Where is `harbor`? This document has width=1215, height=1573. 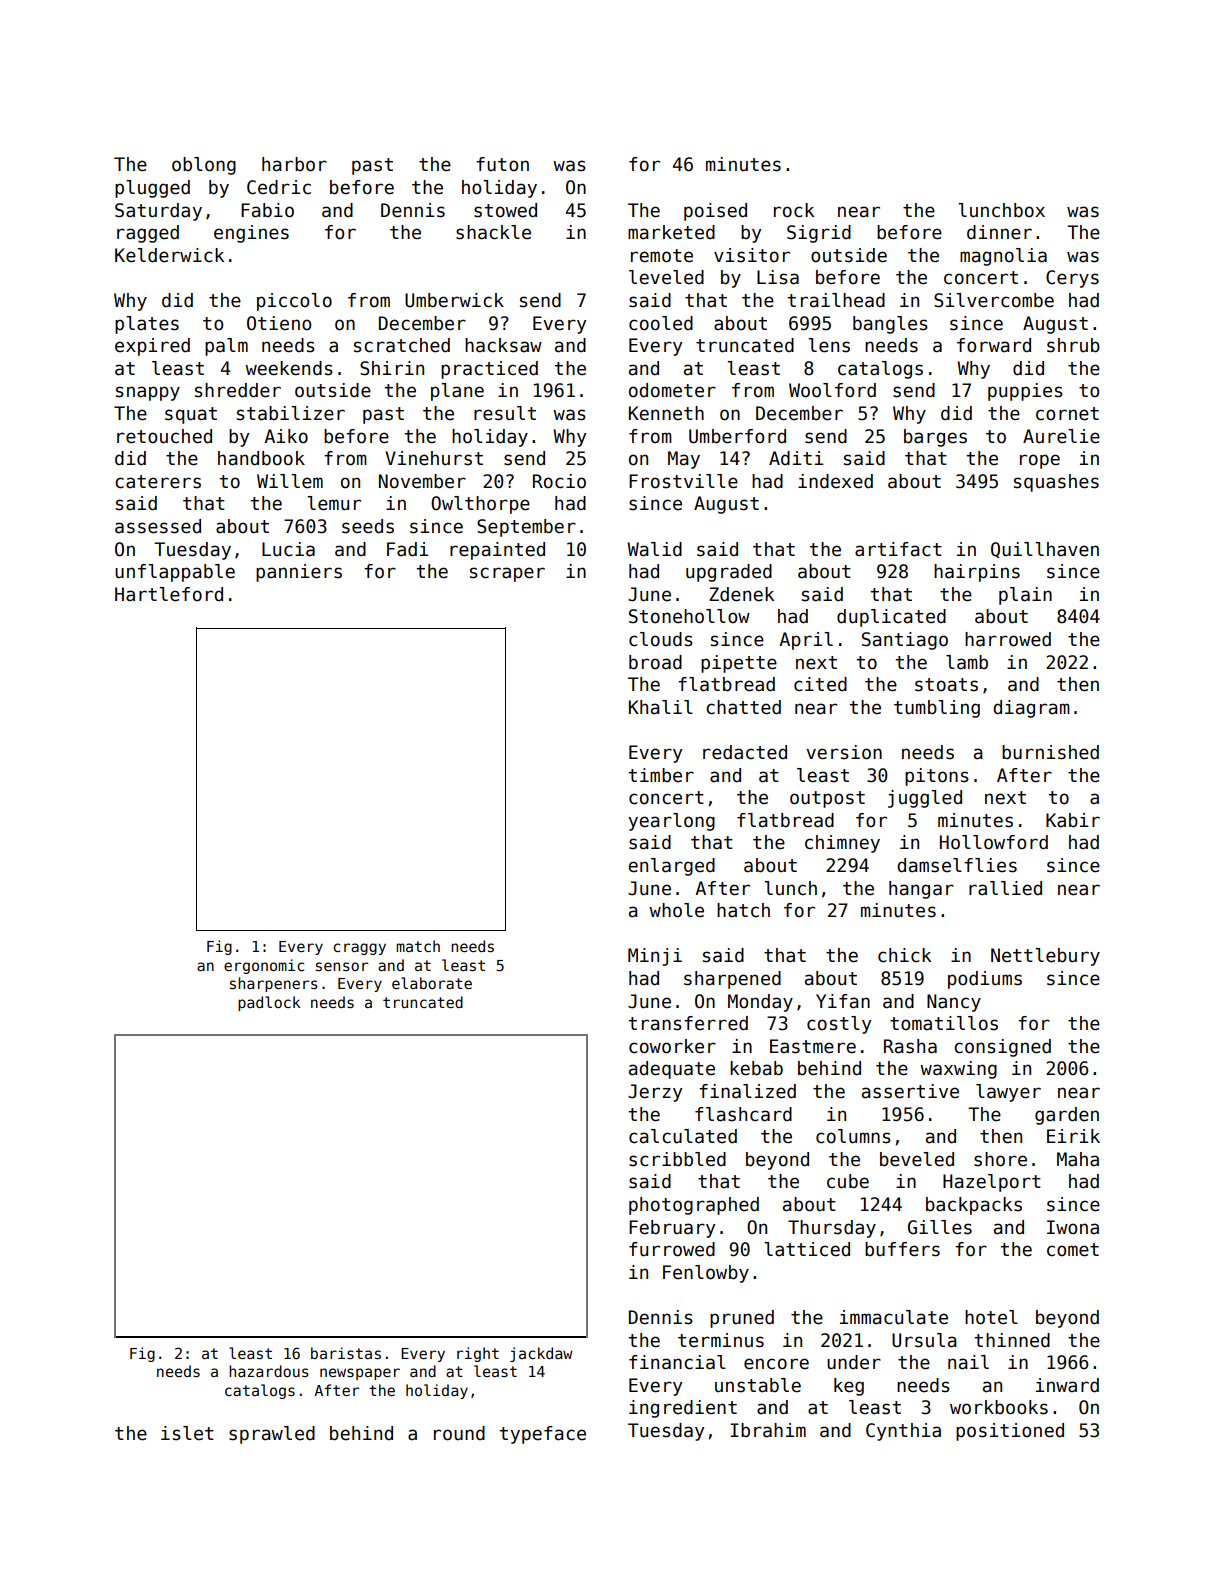 harbor is located at coordinates (294, 164).
